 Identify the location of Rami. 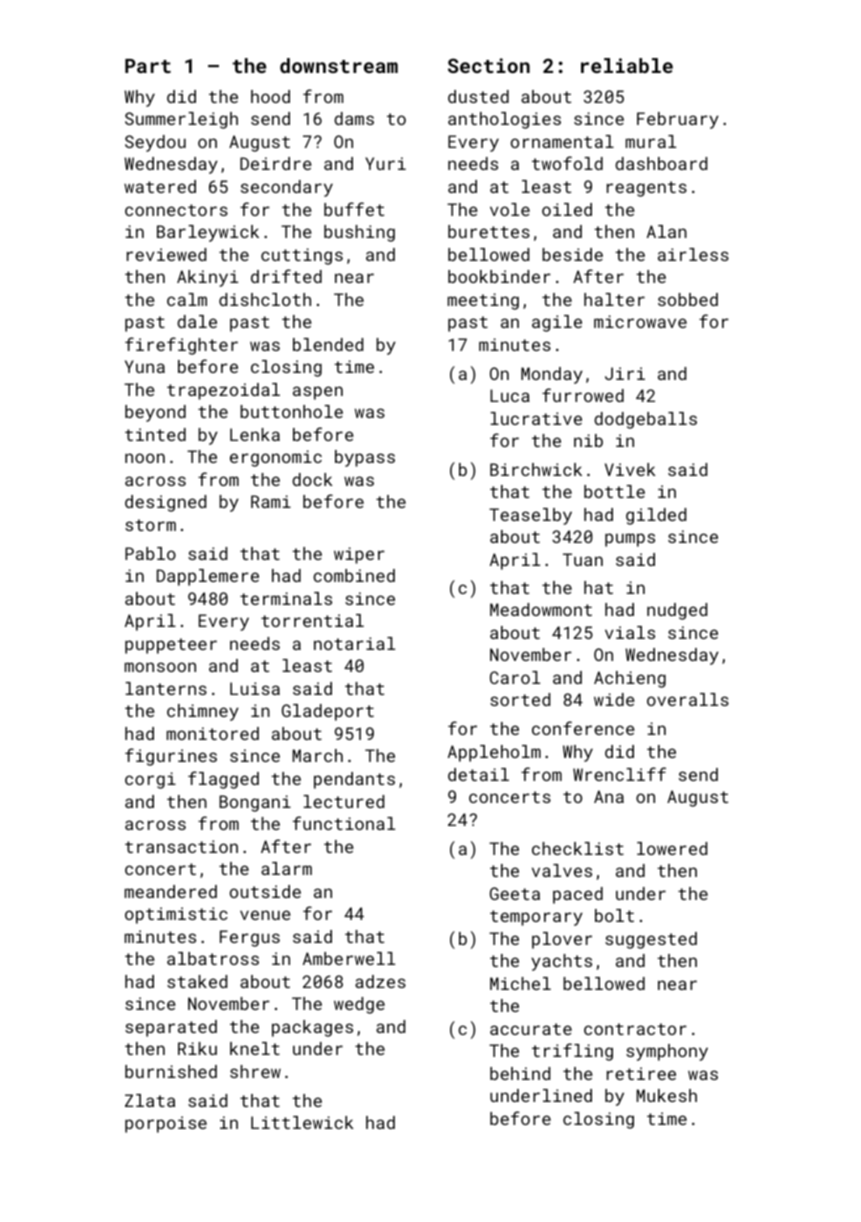
(271, 501).
